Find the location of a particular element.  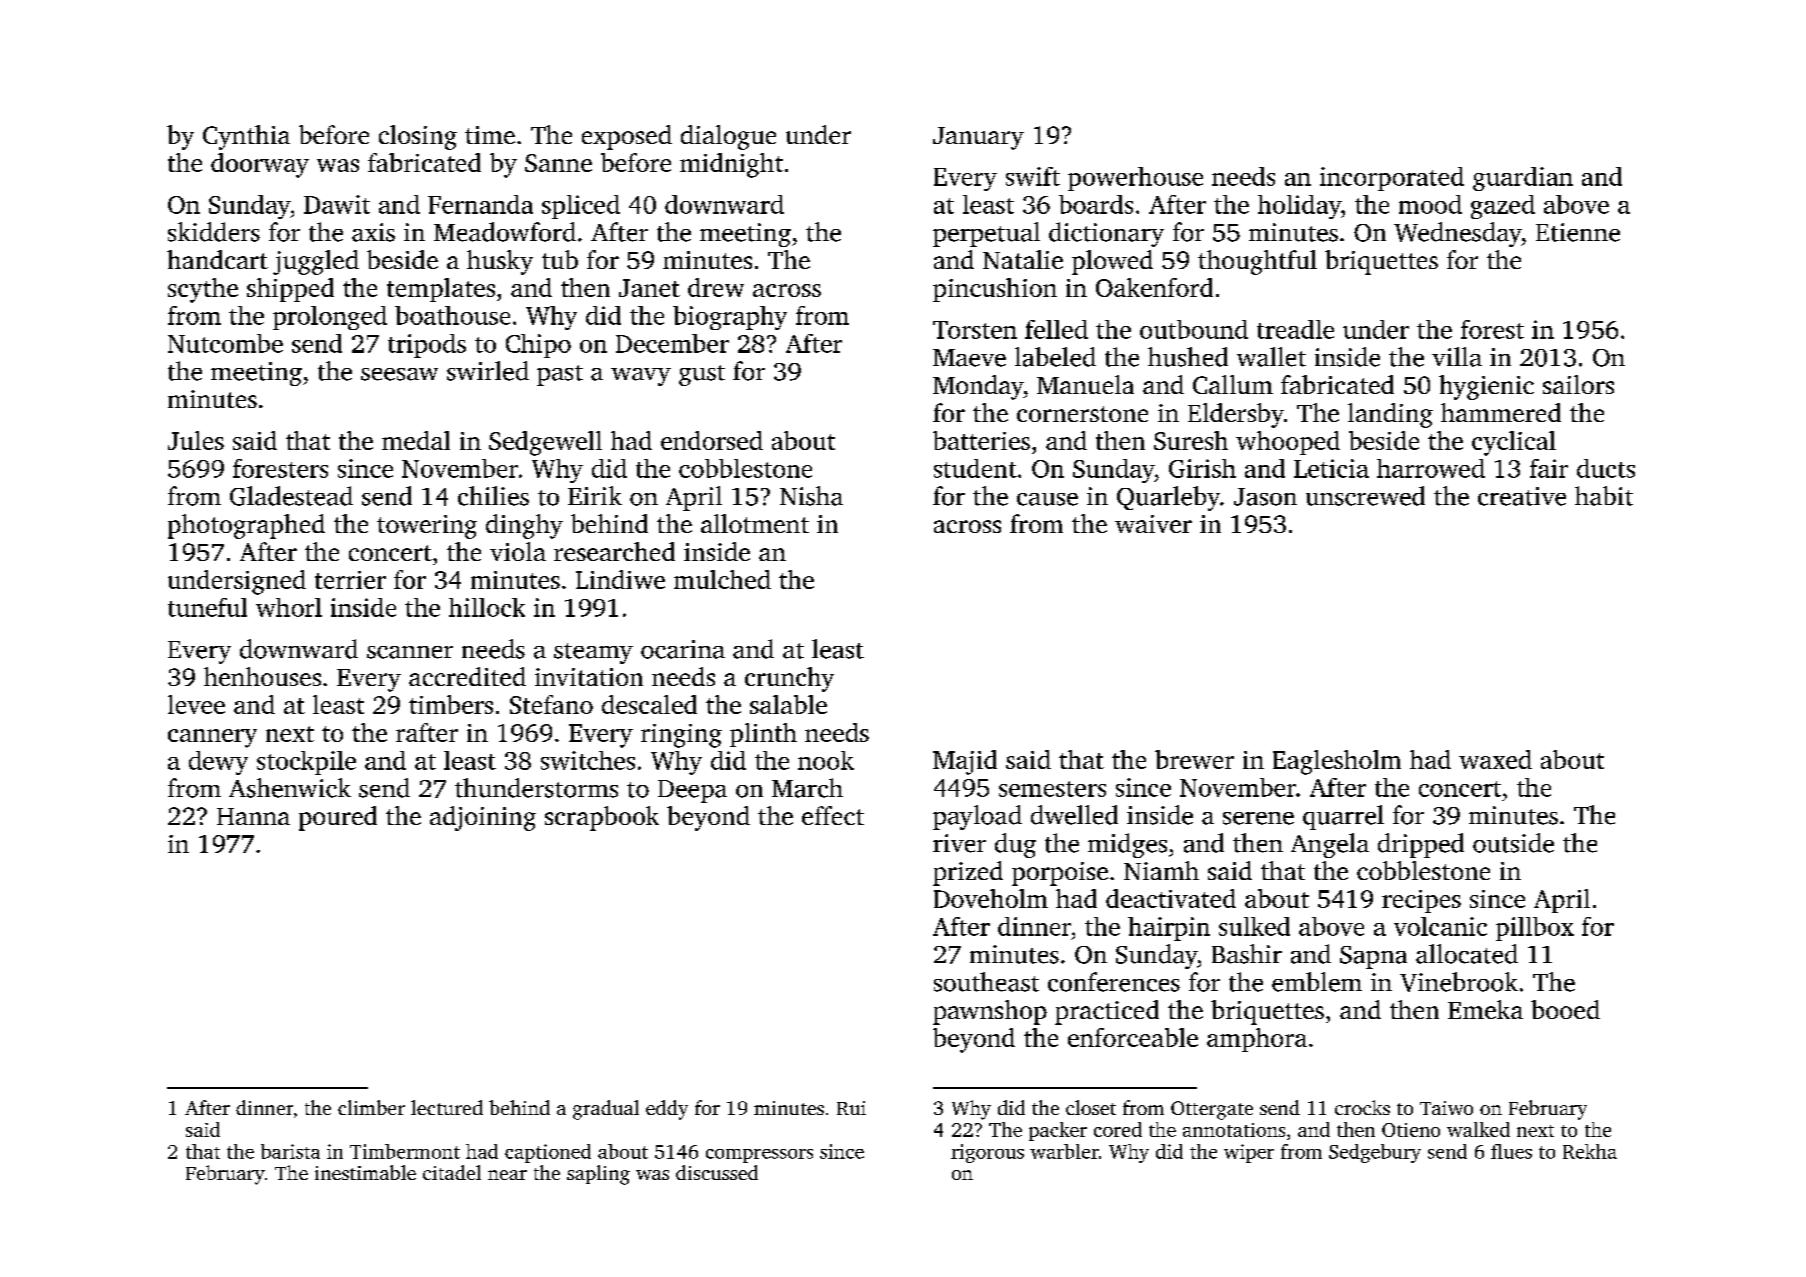

mulched is located at coordinates (722, 579).
